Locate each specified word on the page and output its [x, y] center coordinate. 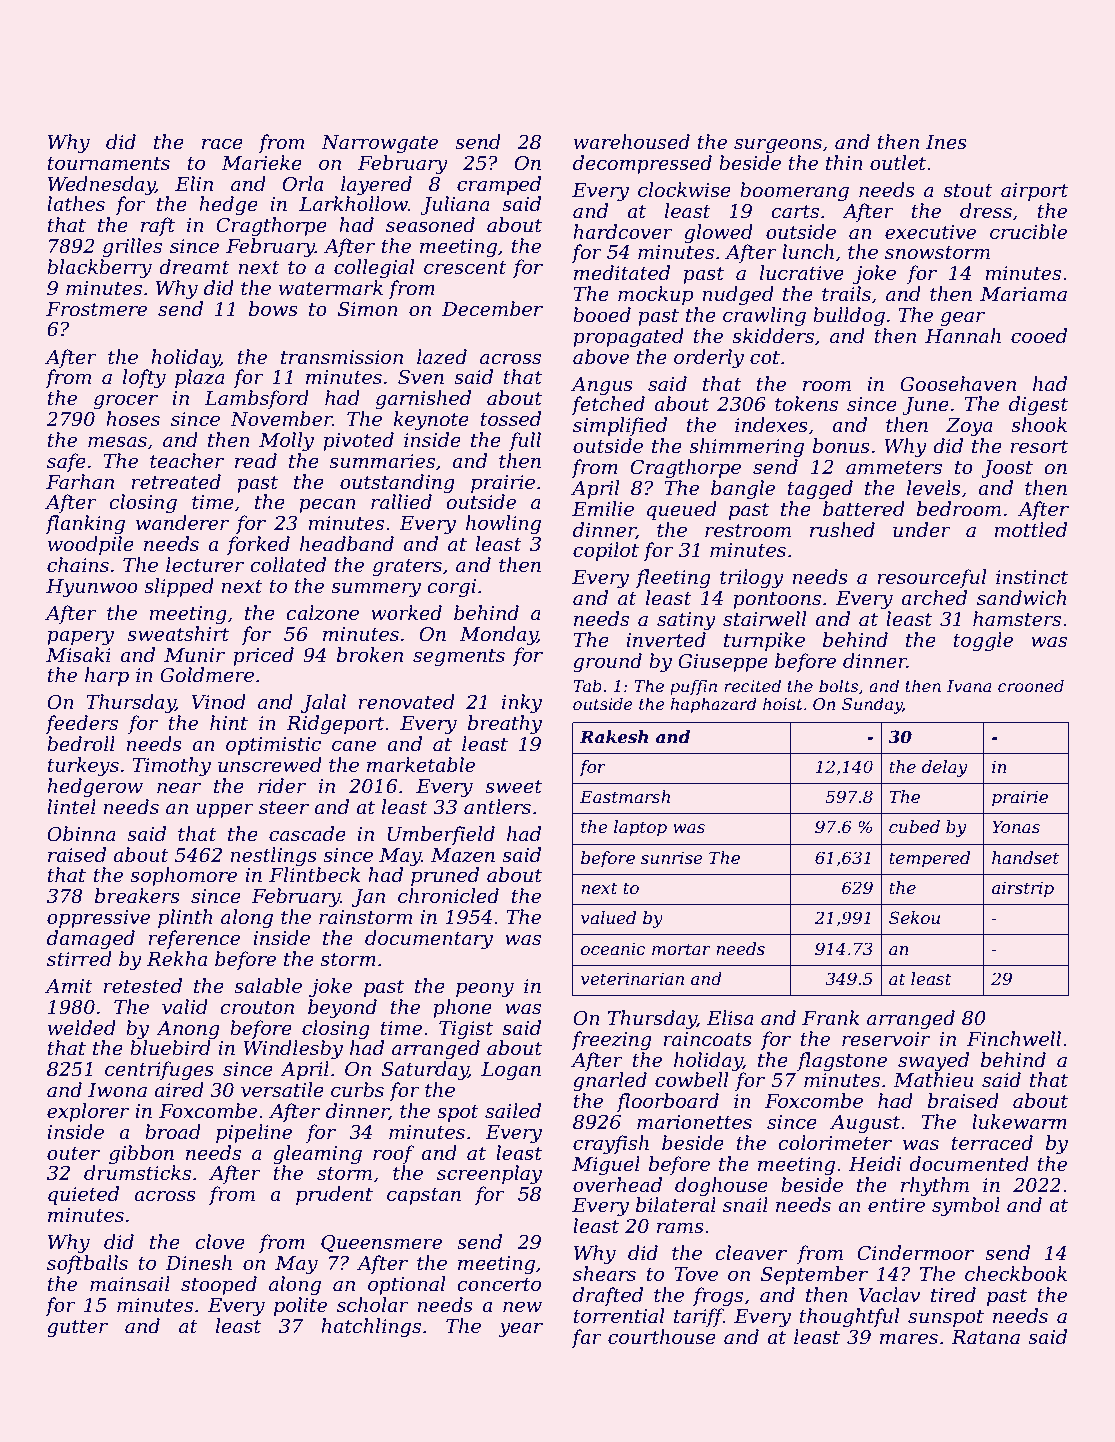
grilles [132, 248]
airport [1034, 192]
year [520, 1330]
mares [909, 1339]
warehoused [632, 142]
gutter [77, 1329]
